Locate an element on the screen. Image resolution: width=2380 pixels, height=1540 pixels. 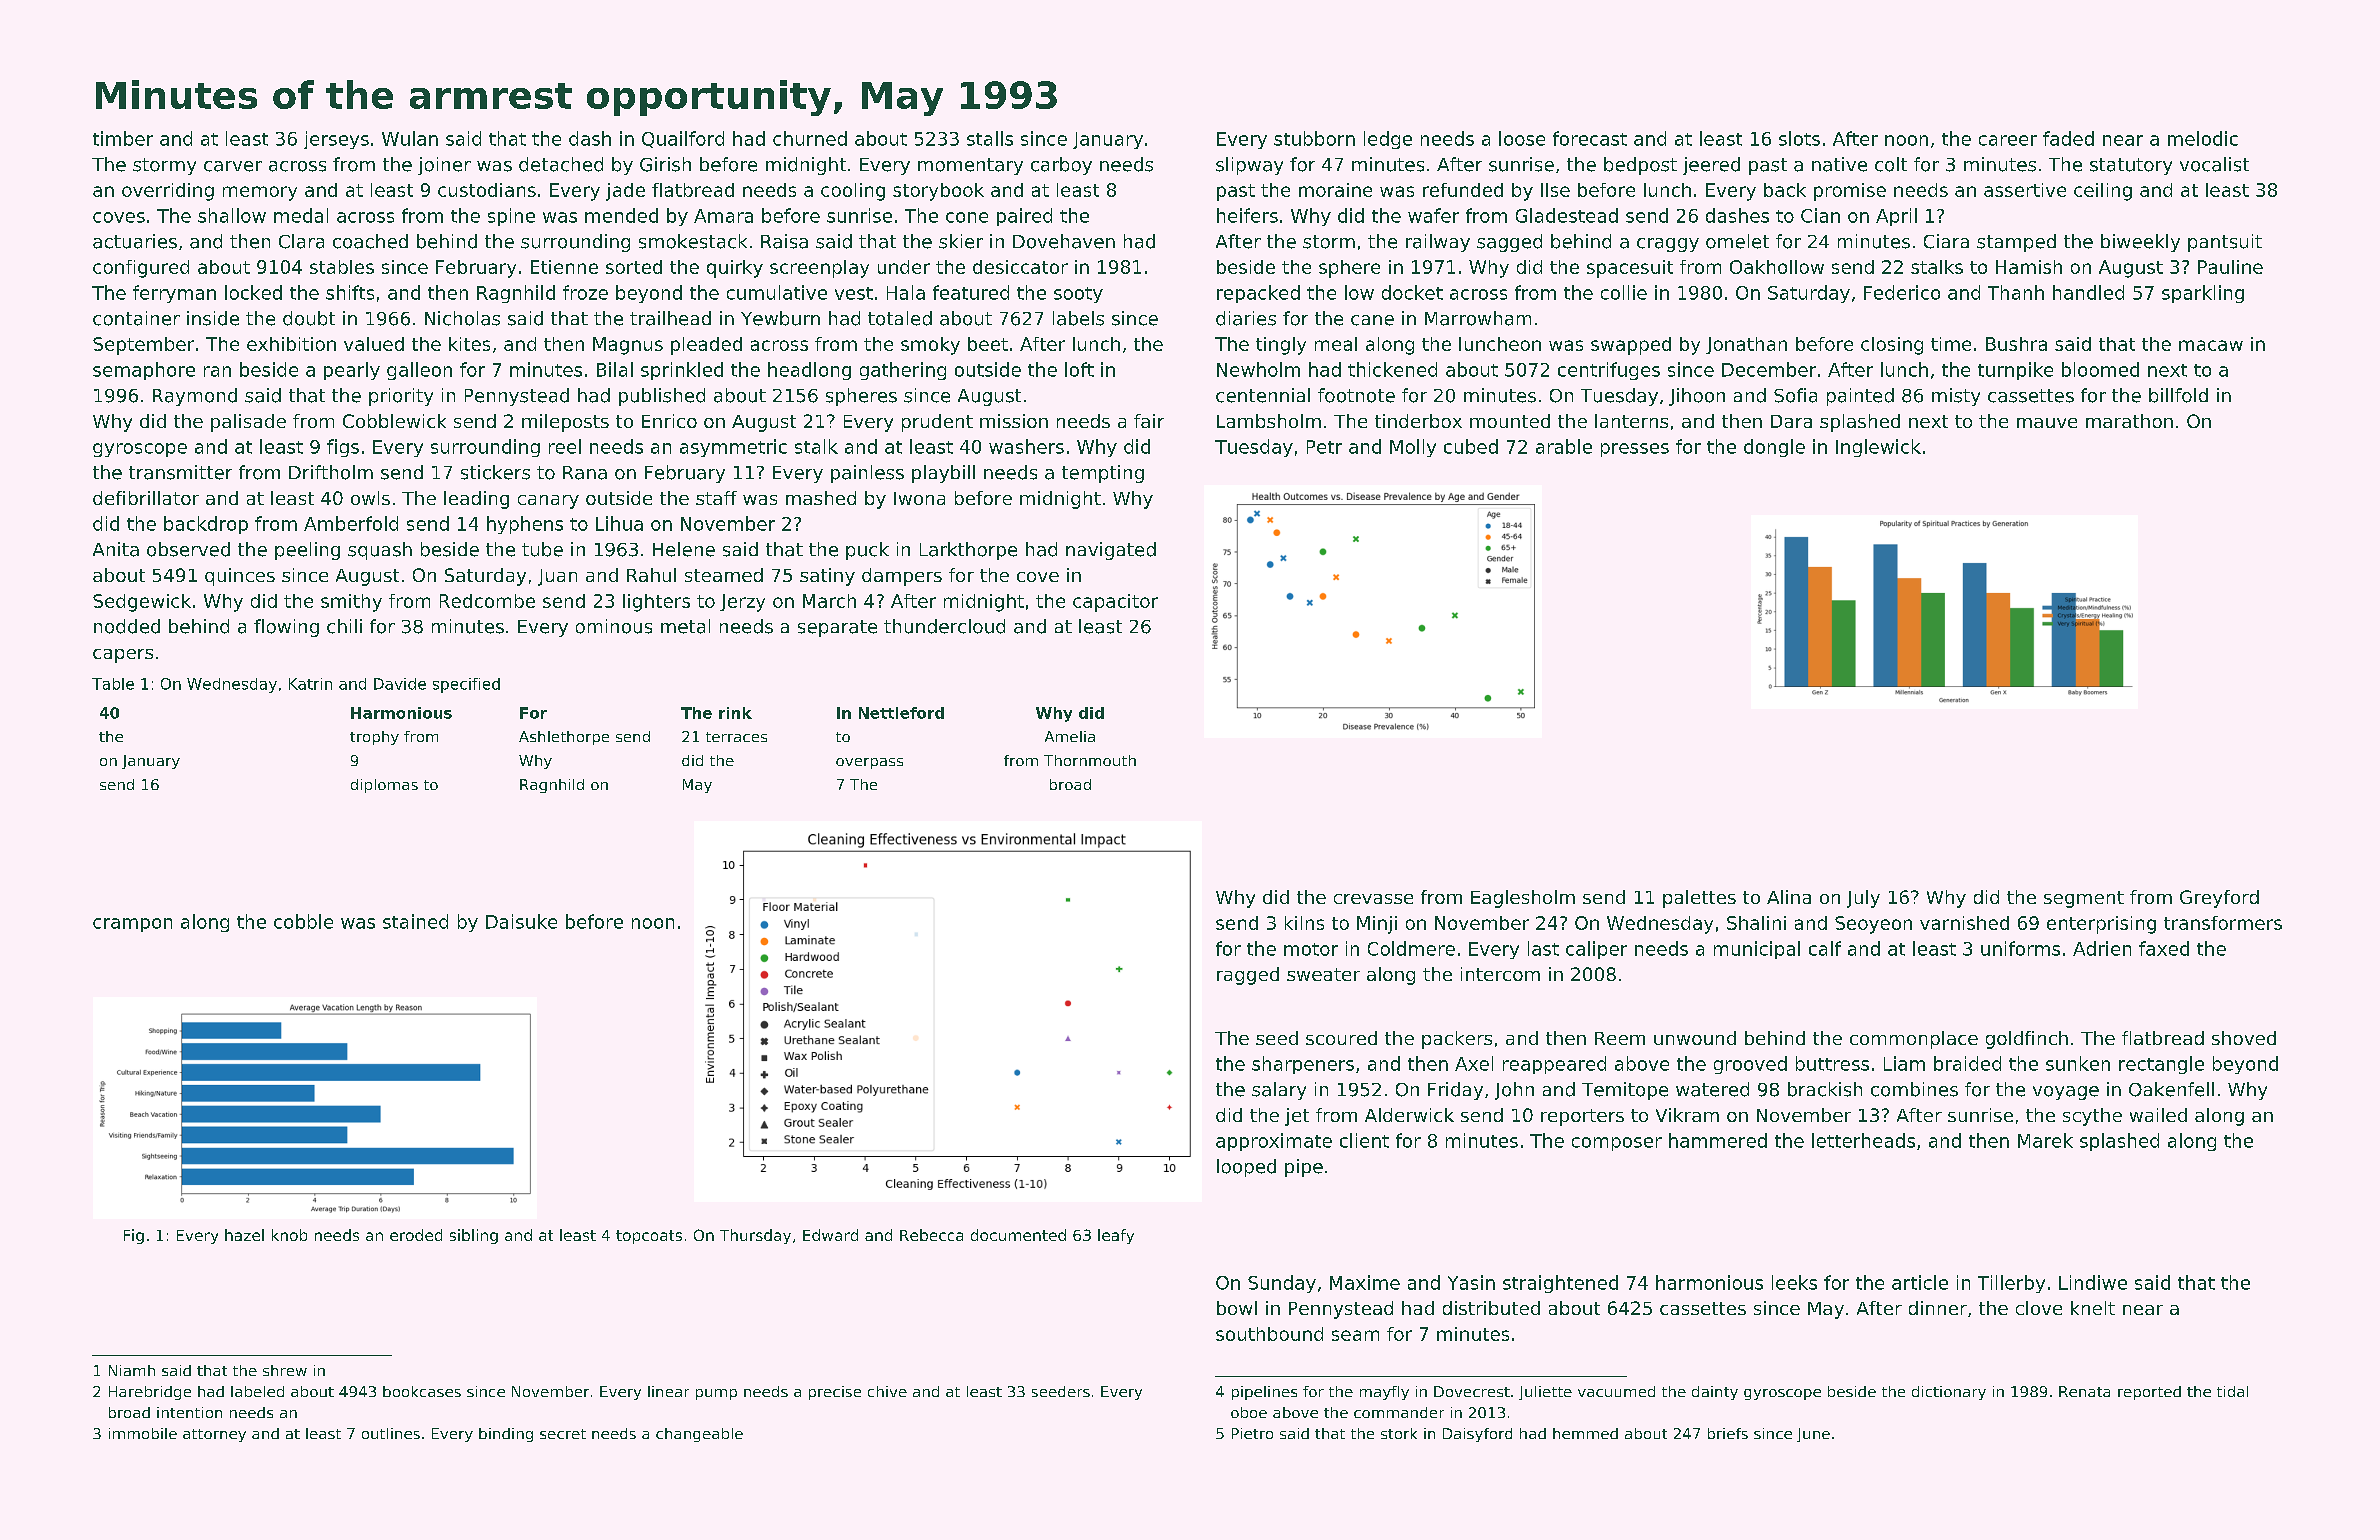
marathon is located at coordinates (2129, 421).
